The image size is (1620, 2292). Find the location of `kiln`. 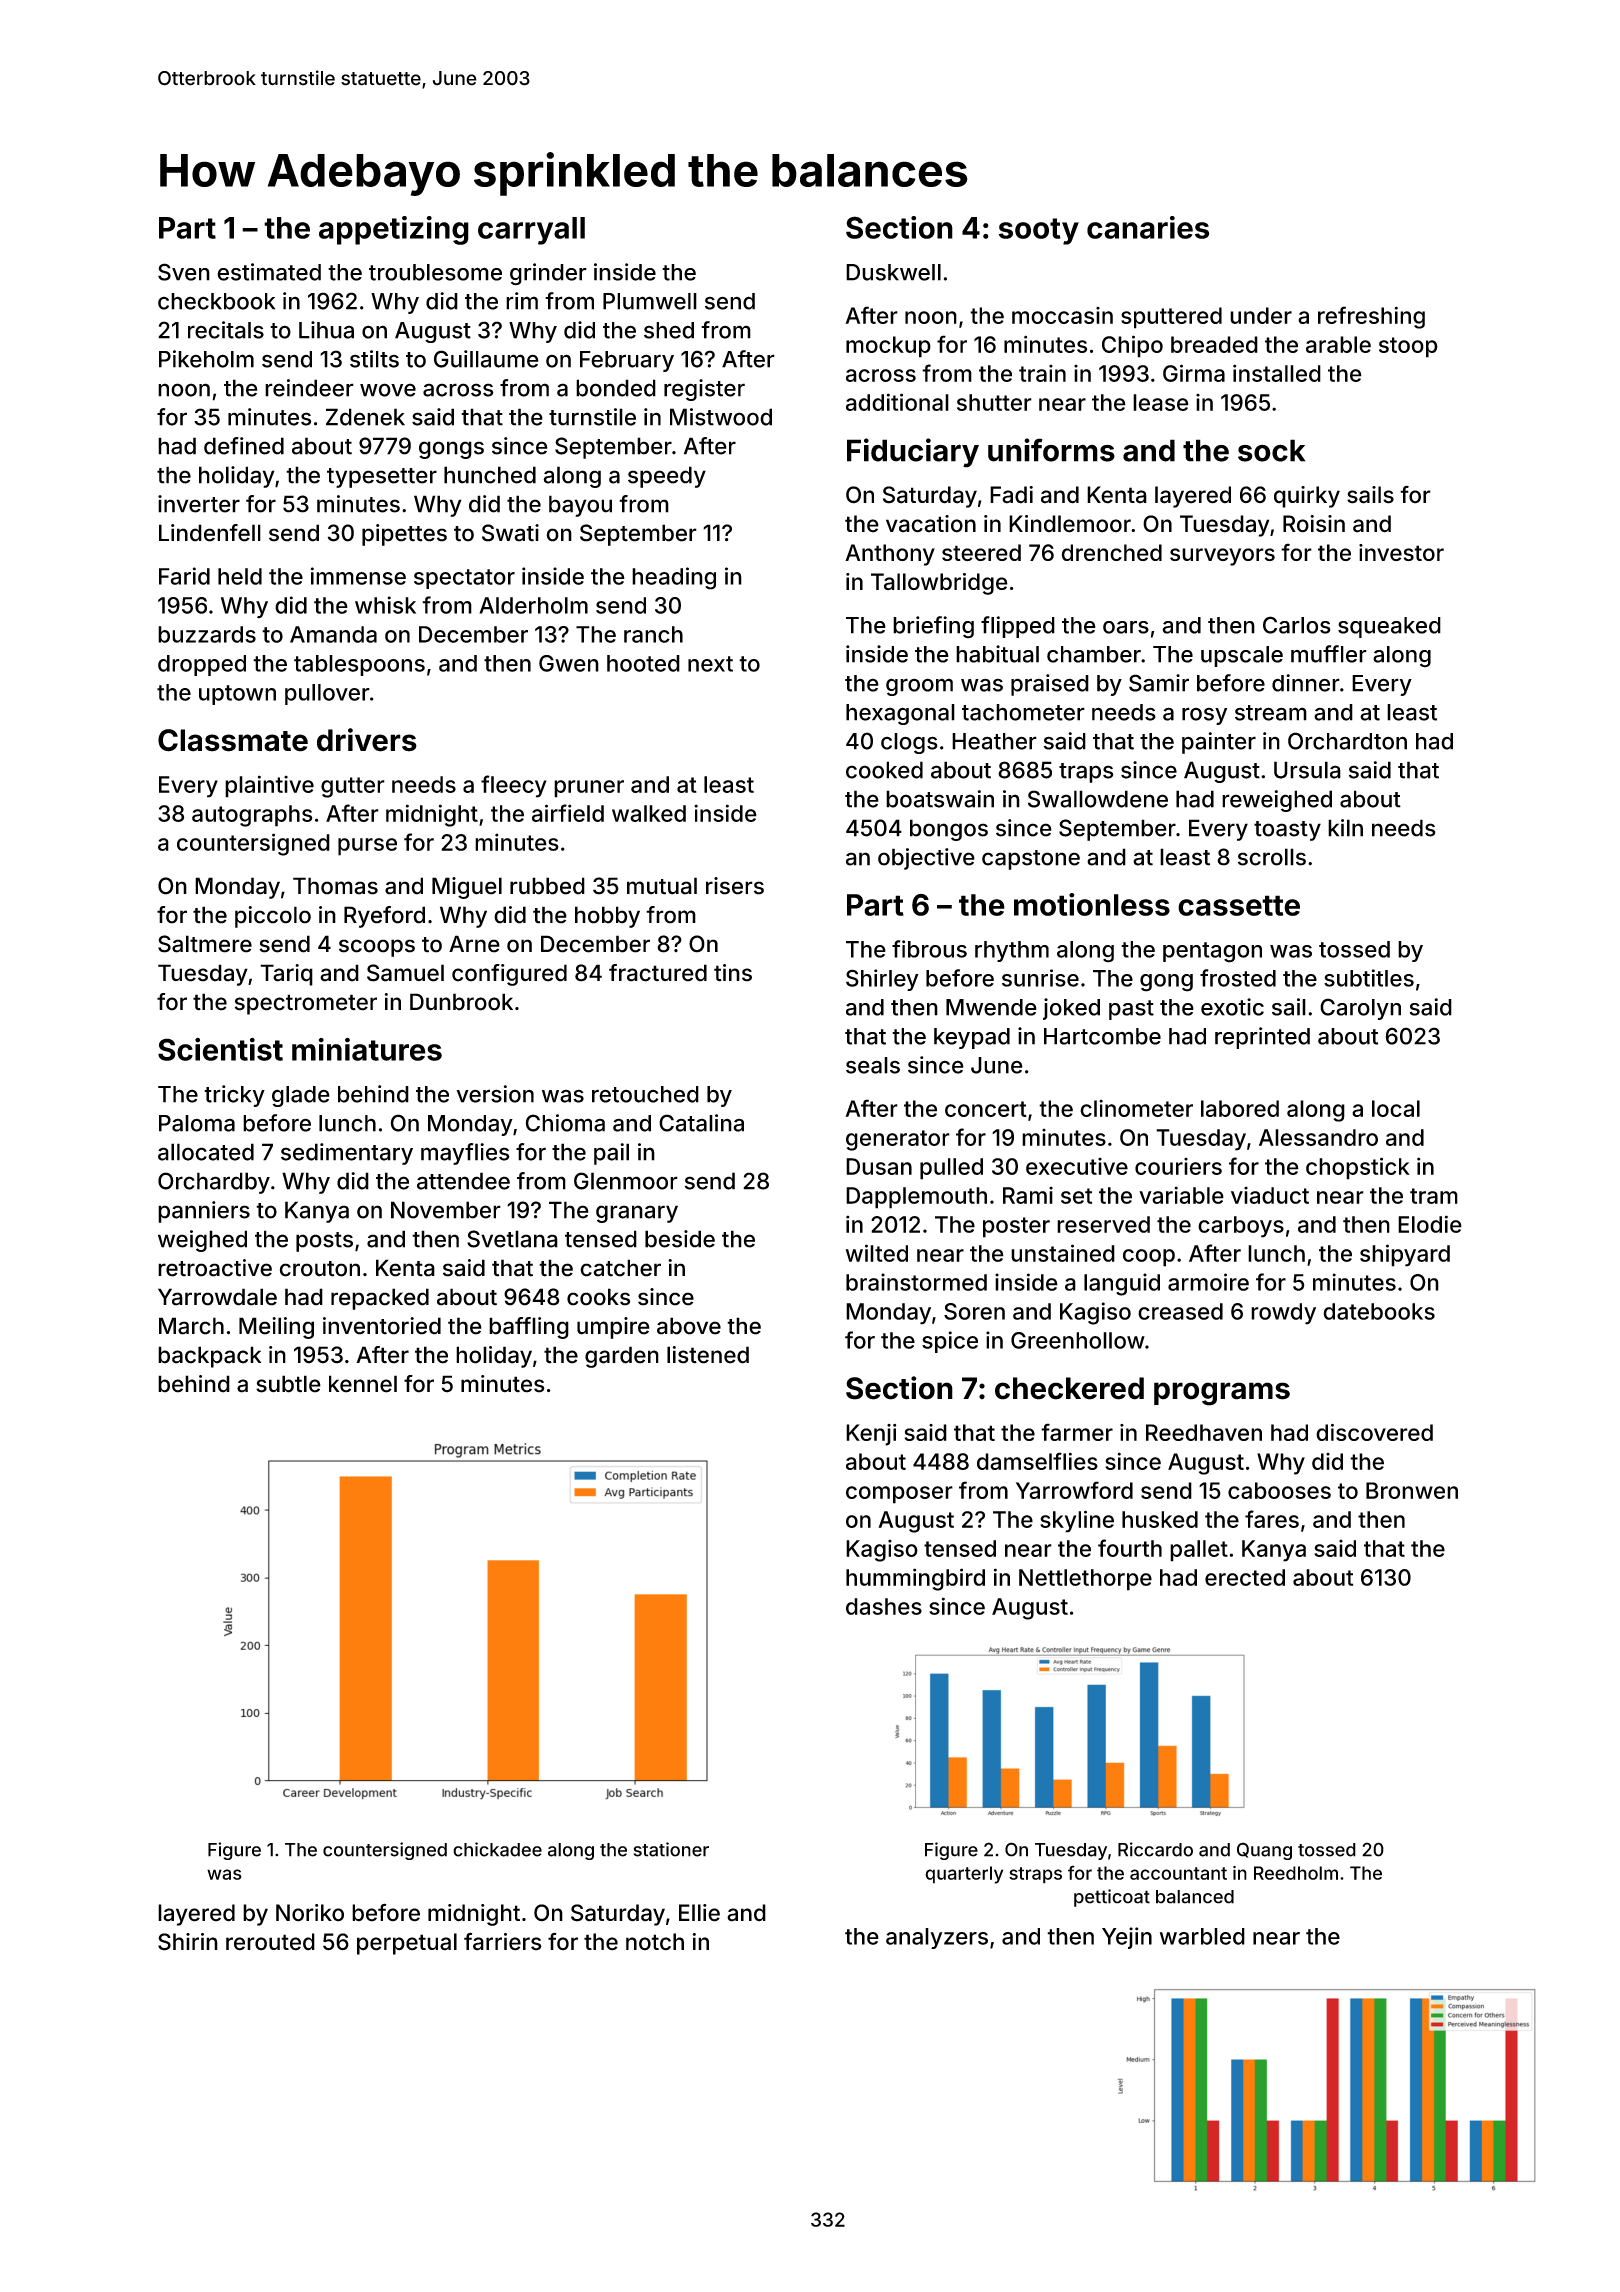

kiln is located at coordinates (1345, 828).
